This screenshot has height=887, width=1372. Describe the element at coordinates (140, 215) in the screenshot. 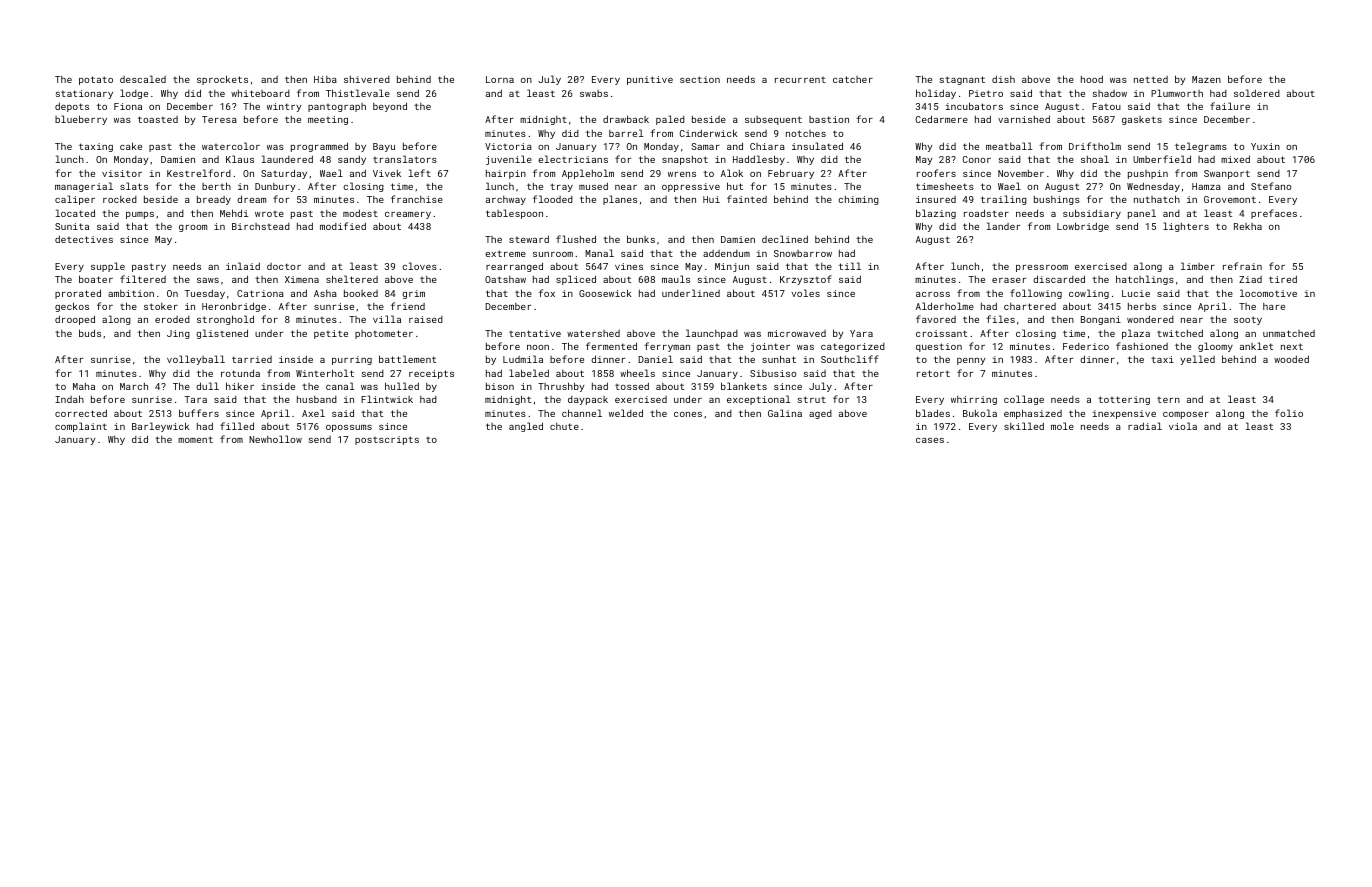

I see `pumps` at that location.
